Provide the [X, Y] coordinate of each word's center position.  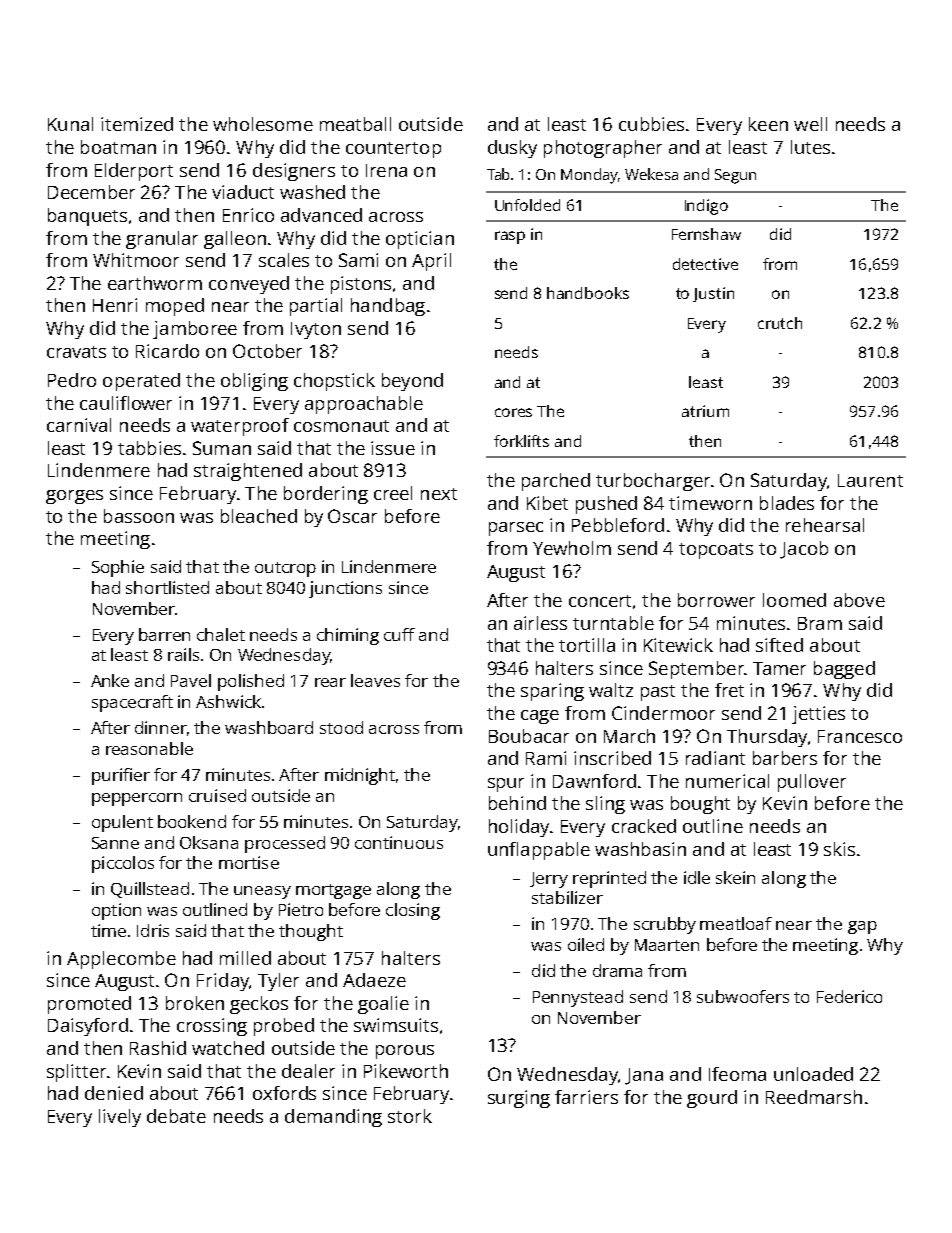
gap [862, 927]
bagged [844, 670]
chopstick [334, 382]
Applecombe [121, 960]
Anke [110, 680]
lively [120, 1118]
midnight [360, 776]
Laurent [870, 480]
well [810, 124]
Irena [386, 170]
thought [311, 932]
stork [410, 1116]
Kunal [70, 124]
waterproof [240, 427]
